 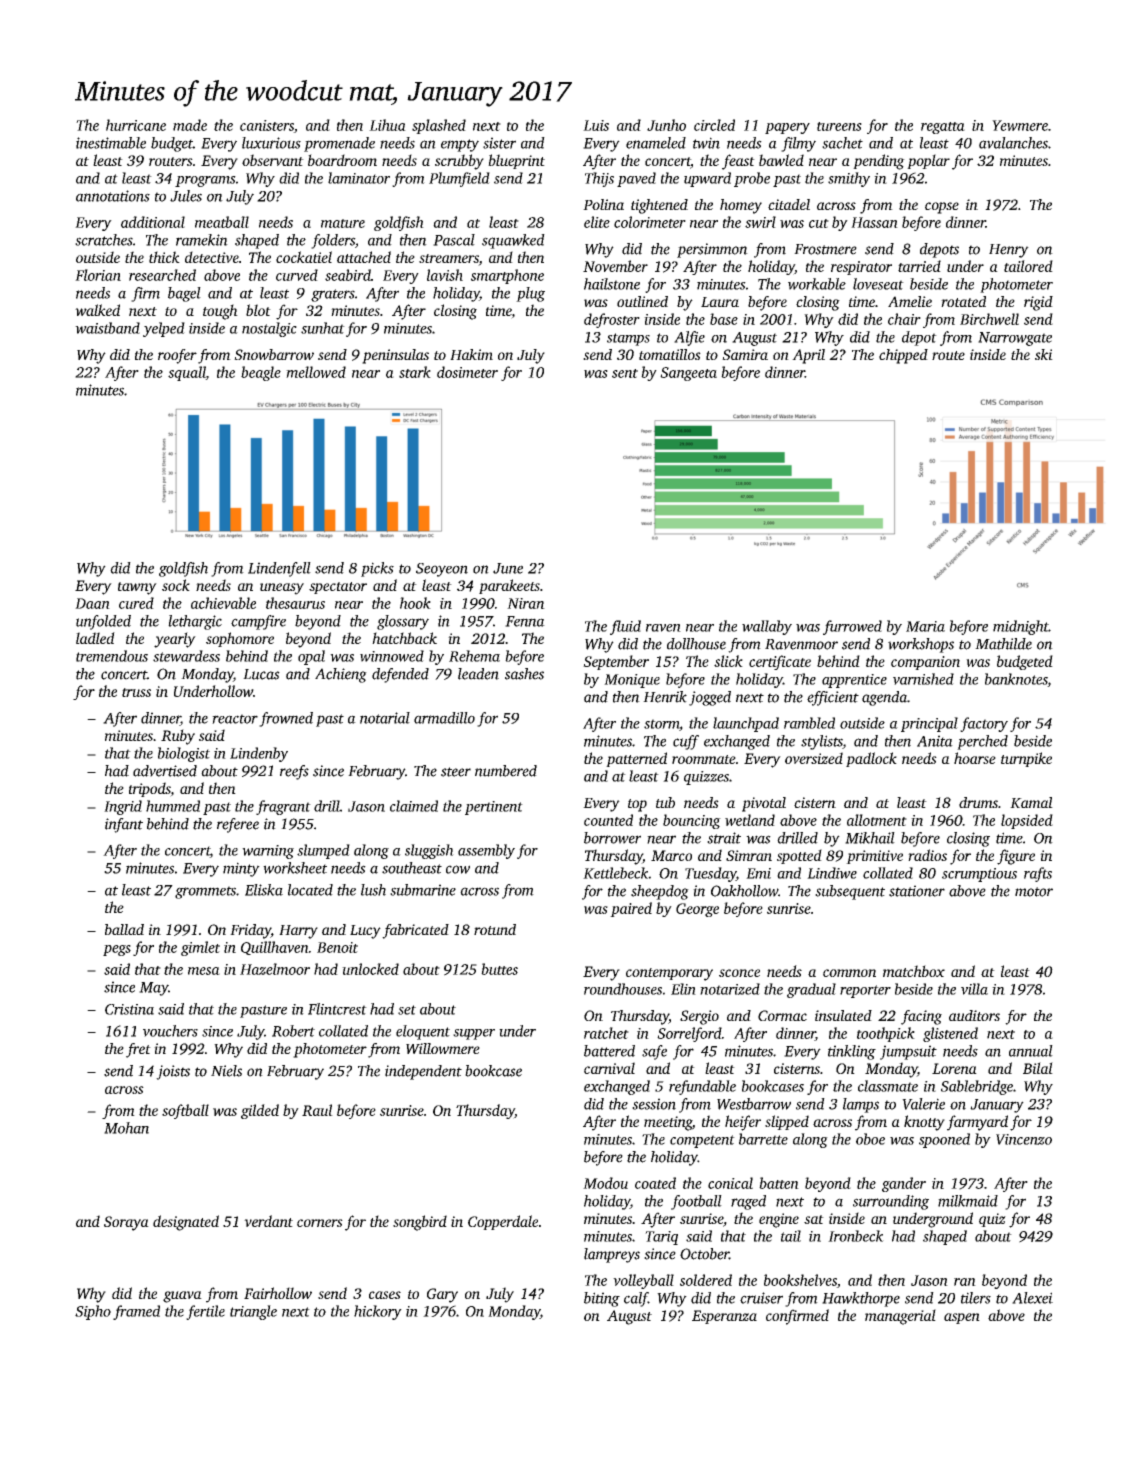 I want to click on carnival, so click(x=609, y=1068).
